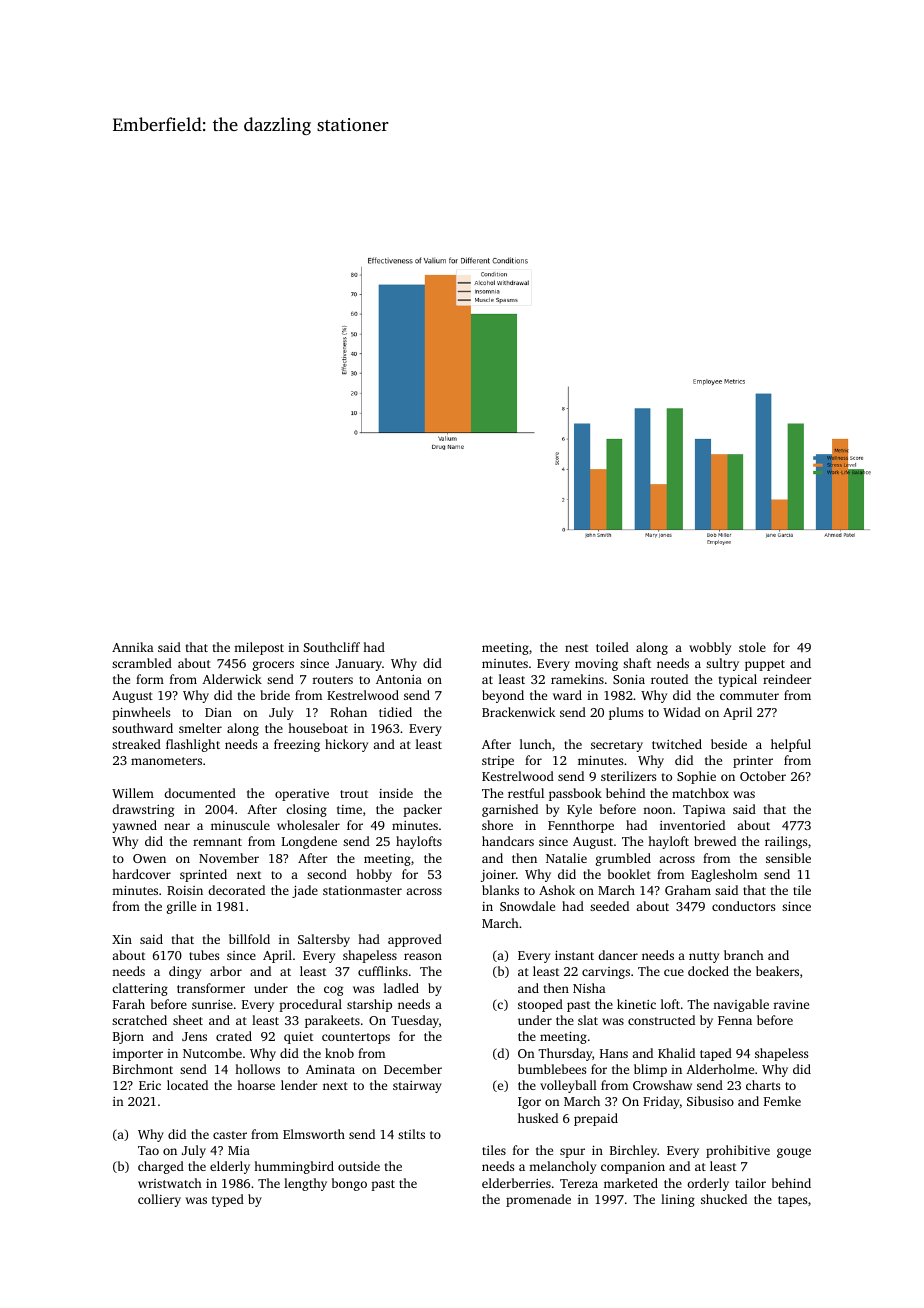 This screenshot has height=1308, width=924. What do you see at coordinates (212, 1053) in the screenshot?
I see `Nutcombe` at bounding box center [212, 1053].
